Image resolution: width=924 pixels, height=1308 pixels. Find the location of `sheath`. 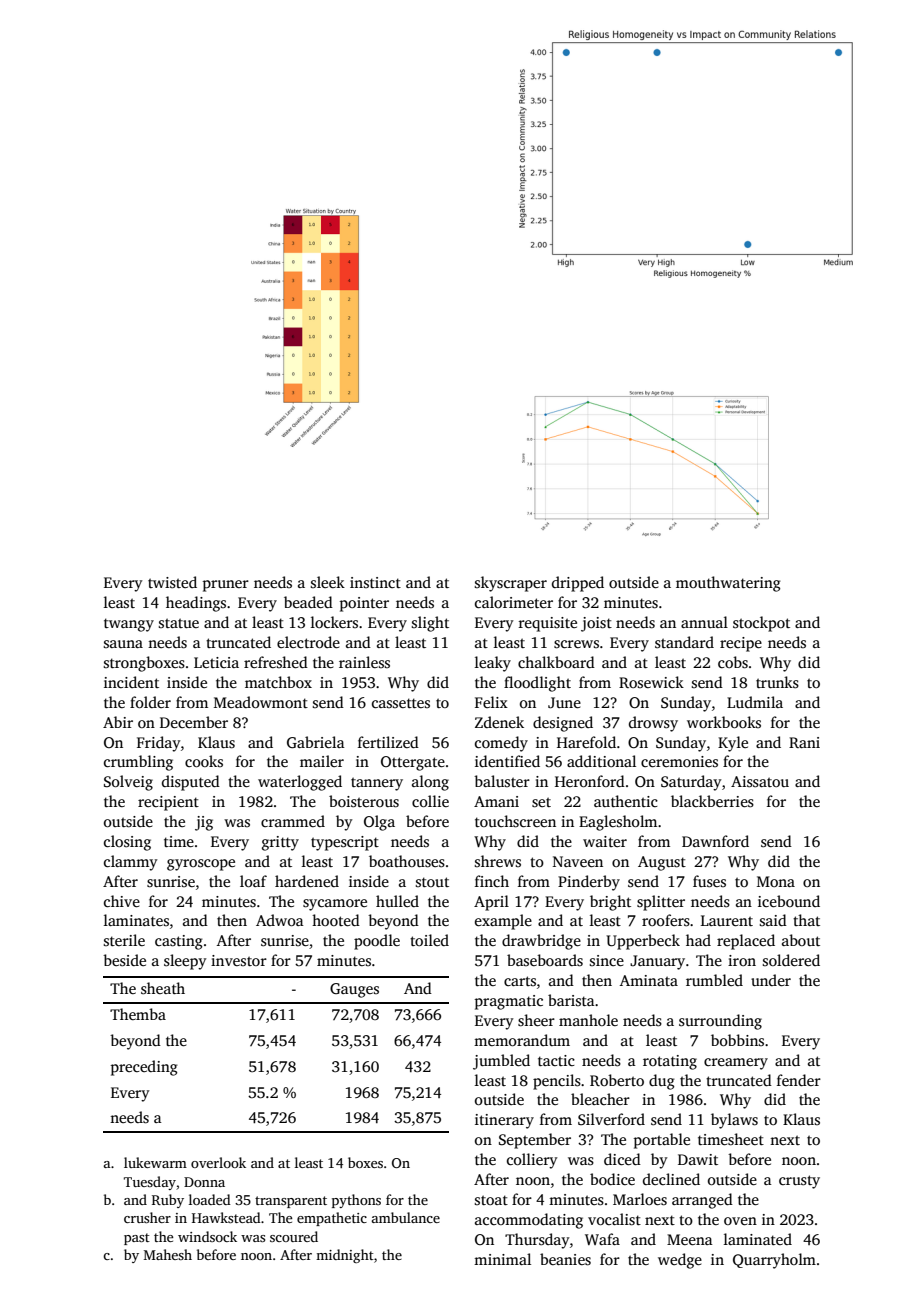

sheath is located at coordinates (163, 988).
